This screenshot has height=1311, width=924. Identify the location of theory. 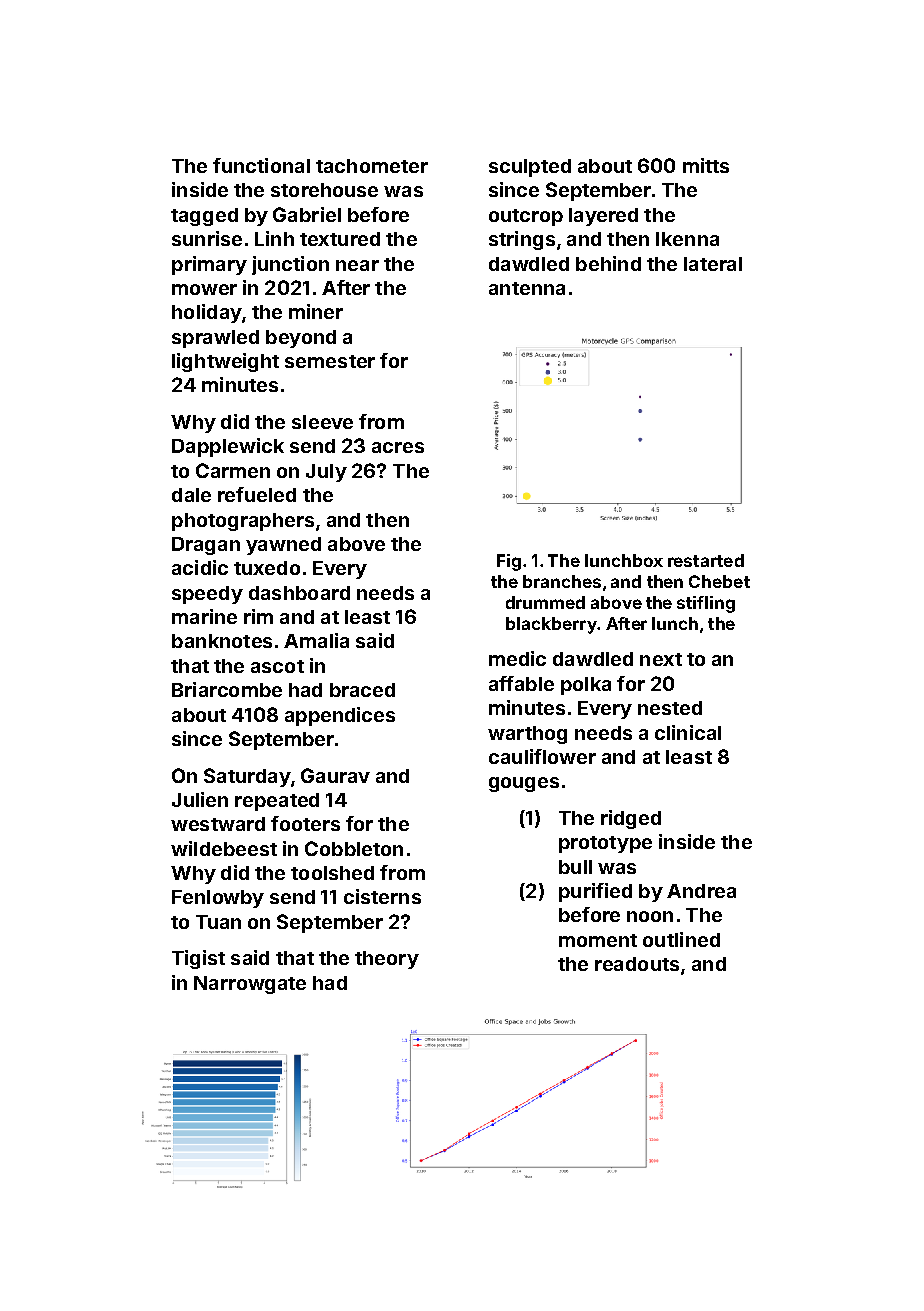
(387, 960).
